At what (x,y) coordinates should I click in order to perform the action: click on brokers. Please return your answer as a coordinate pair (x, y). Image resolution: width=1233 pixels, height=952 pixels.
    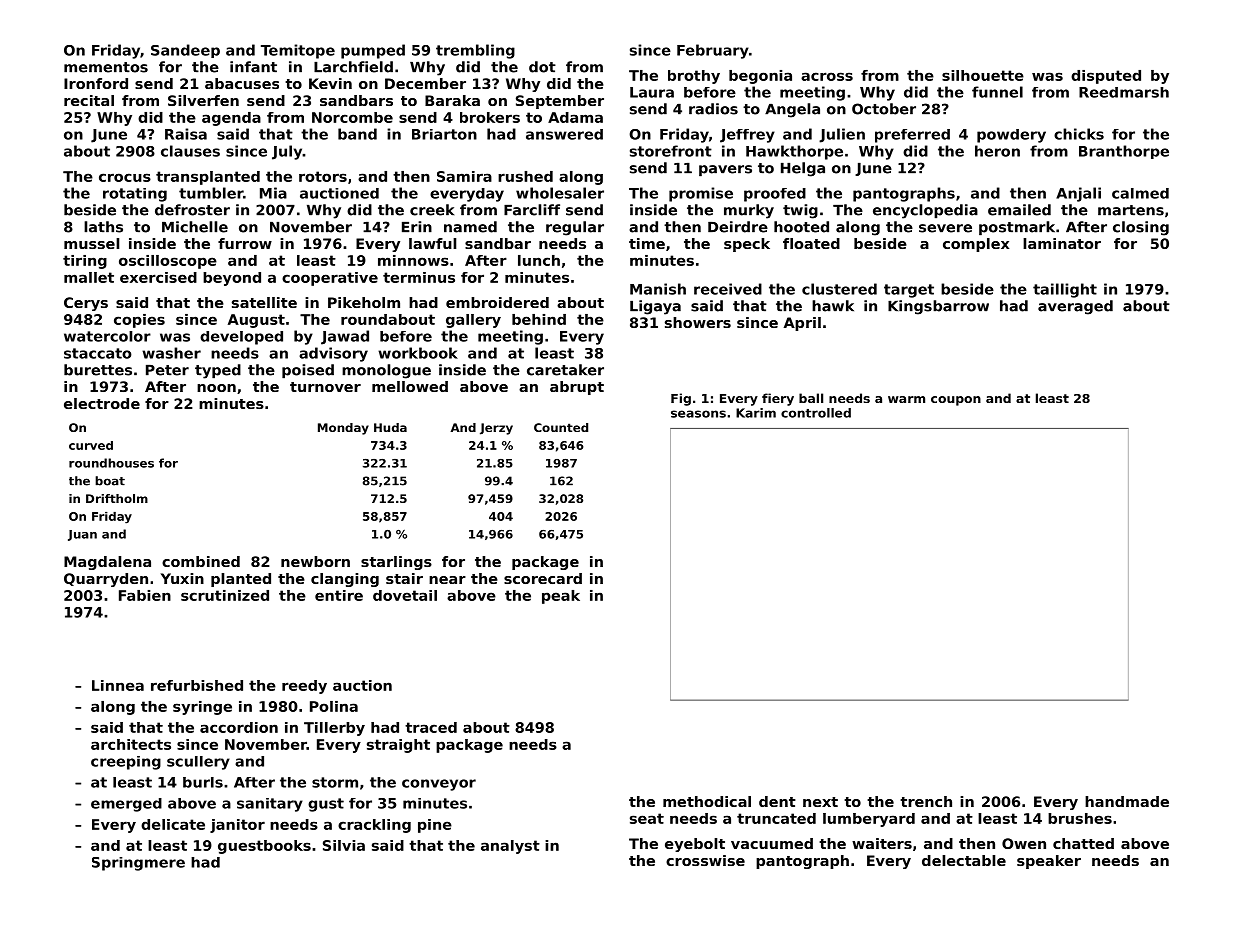
    Looking at the image, I should click on (490, 117).
